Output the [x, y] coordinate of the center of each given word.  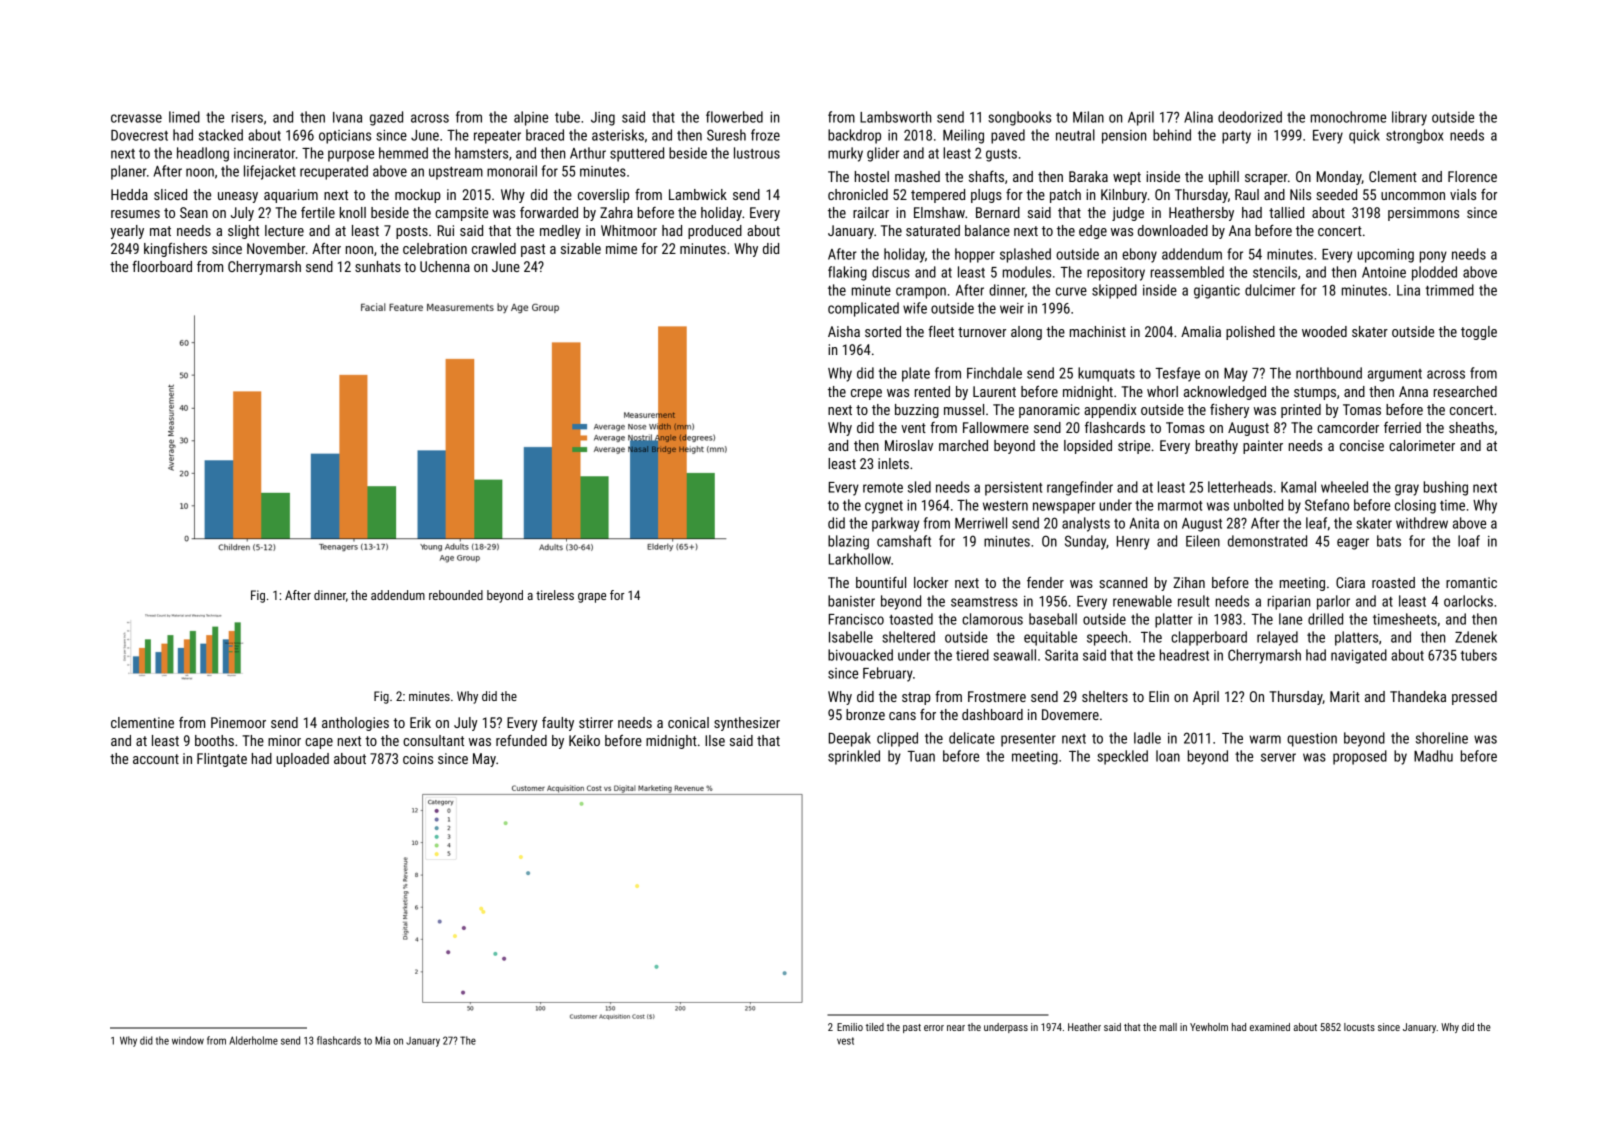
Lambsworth [895, 117]
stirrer [596, 722]
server [1278, 757]
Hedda [129, 194]
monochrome [1348, 117]
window [188, 1040]
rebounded [456, 595]
